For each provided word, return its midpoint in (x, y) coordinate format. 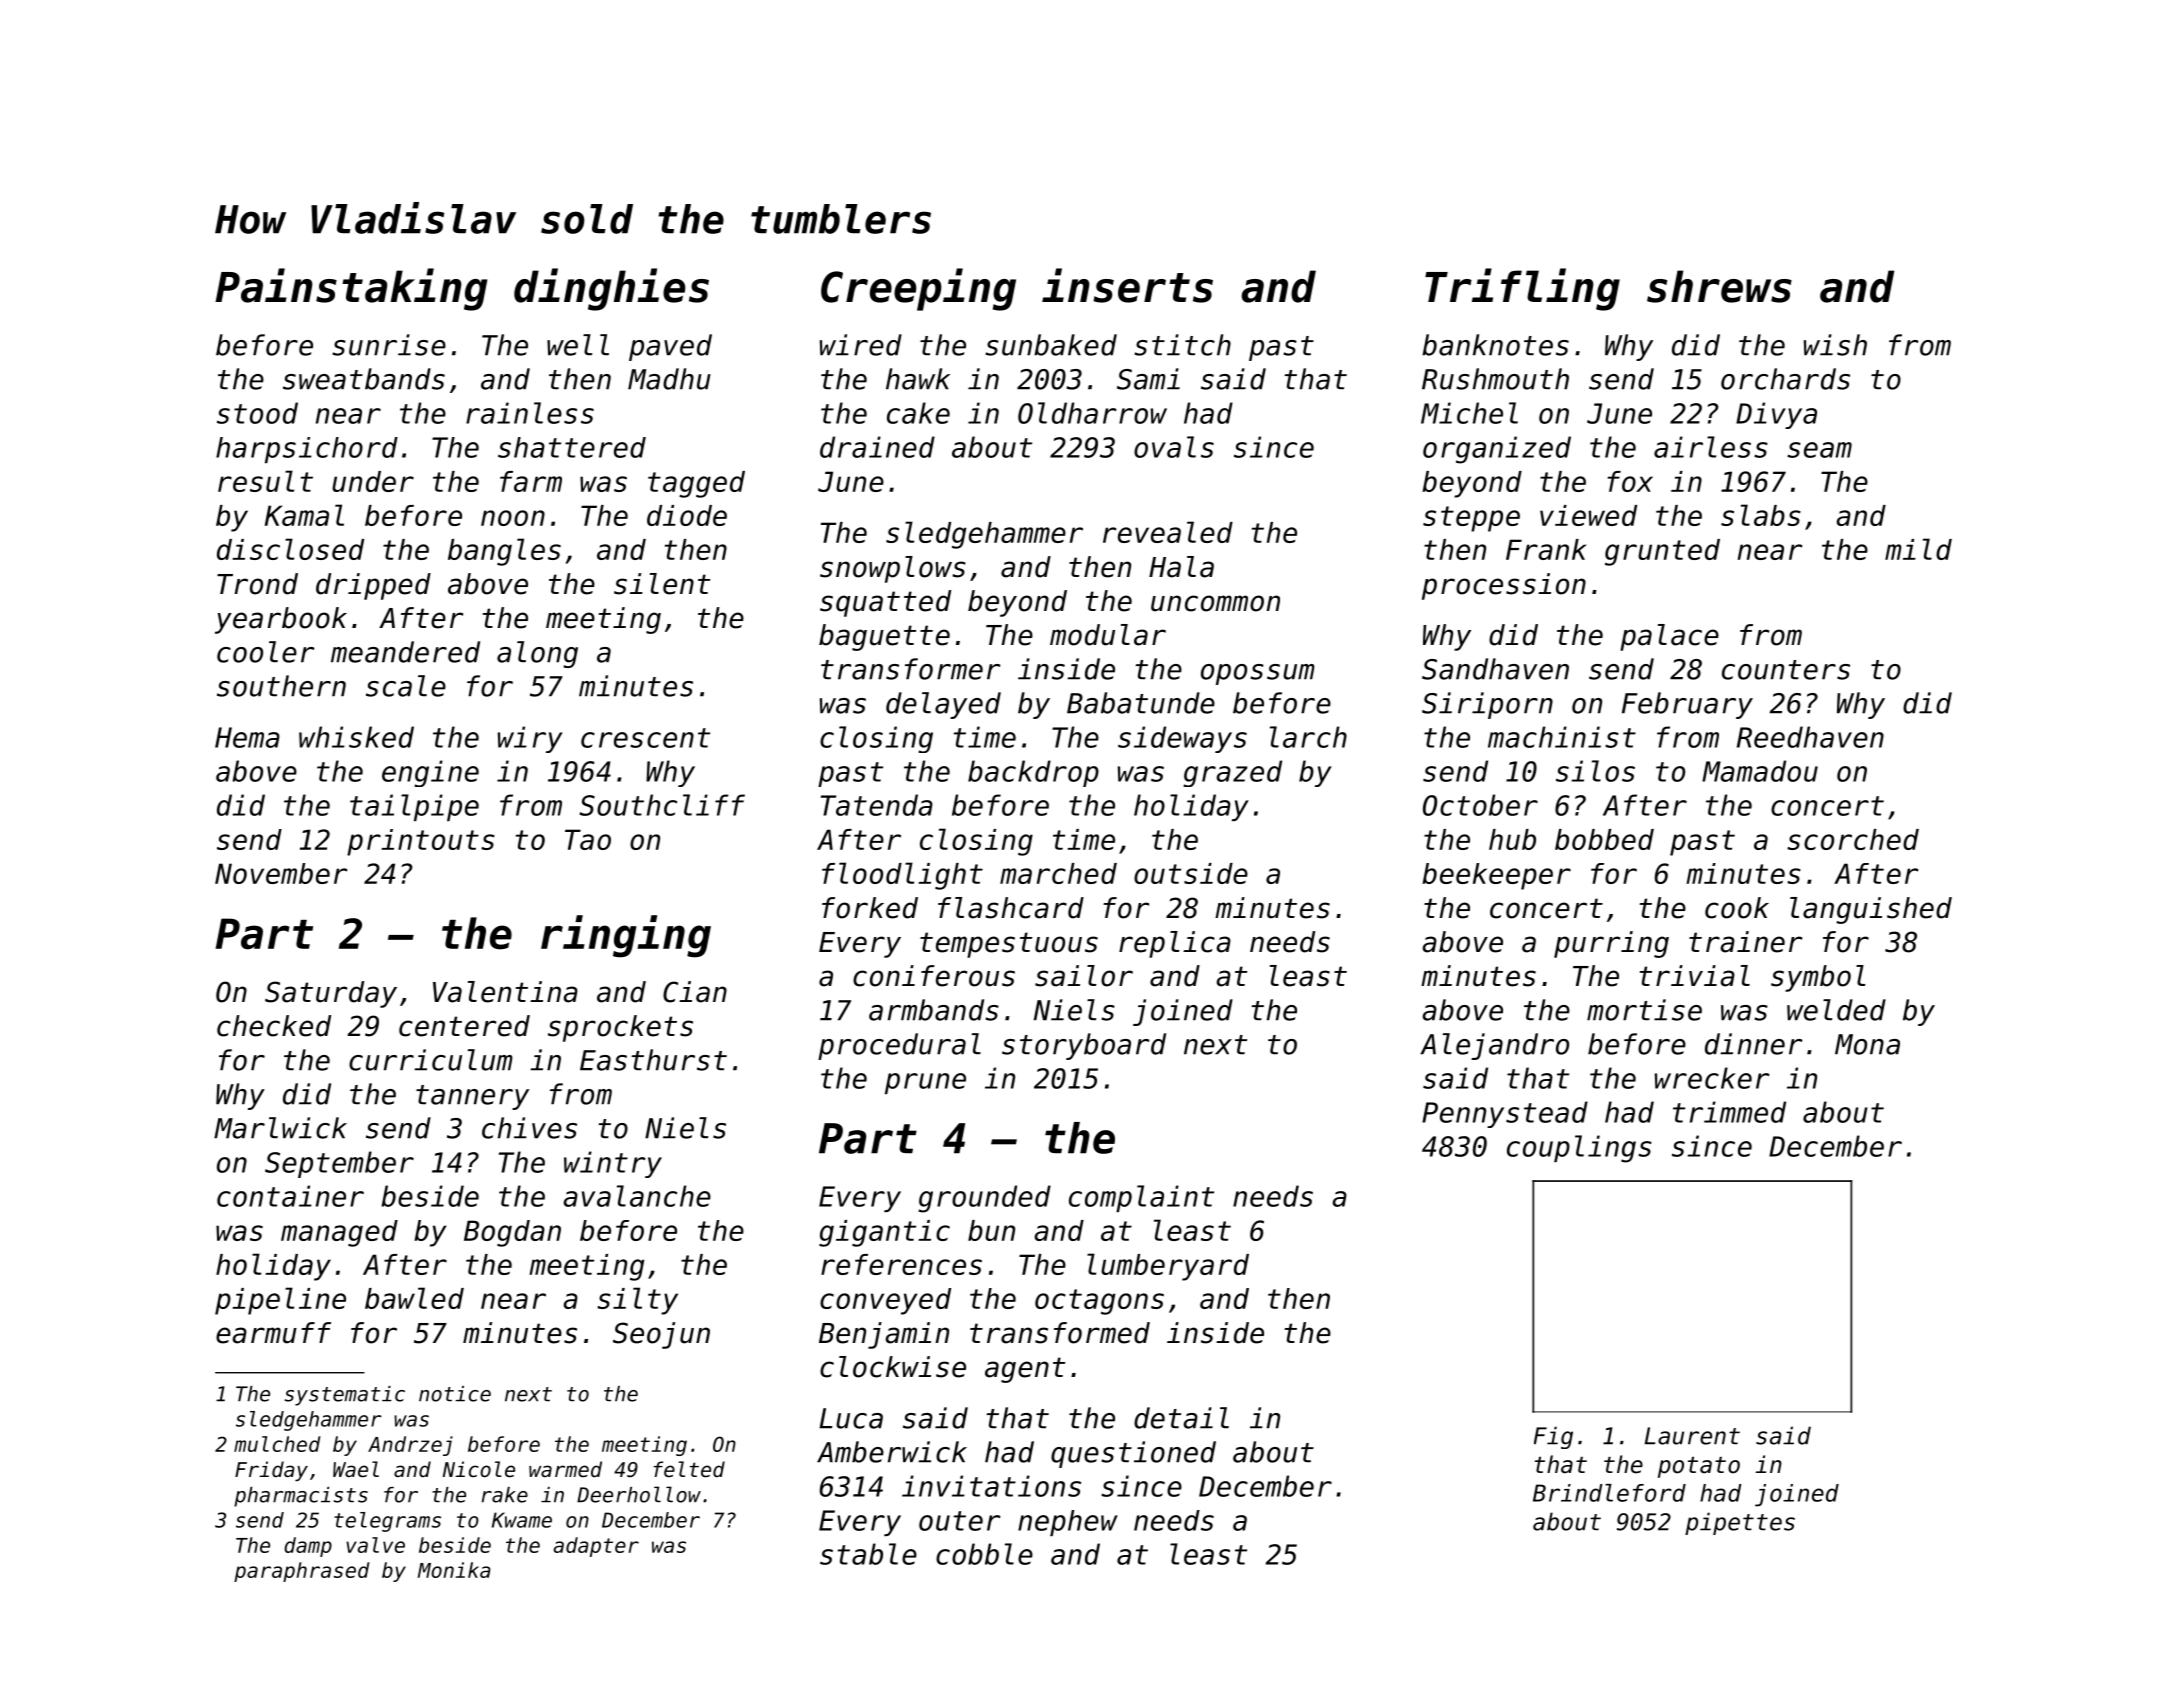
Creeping (918, 289)
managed (339, 1233)
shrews (1719, 286)
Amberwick (892, 1452)
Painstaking (351, 289)
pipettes (1740, 1523)
